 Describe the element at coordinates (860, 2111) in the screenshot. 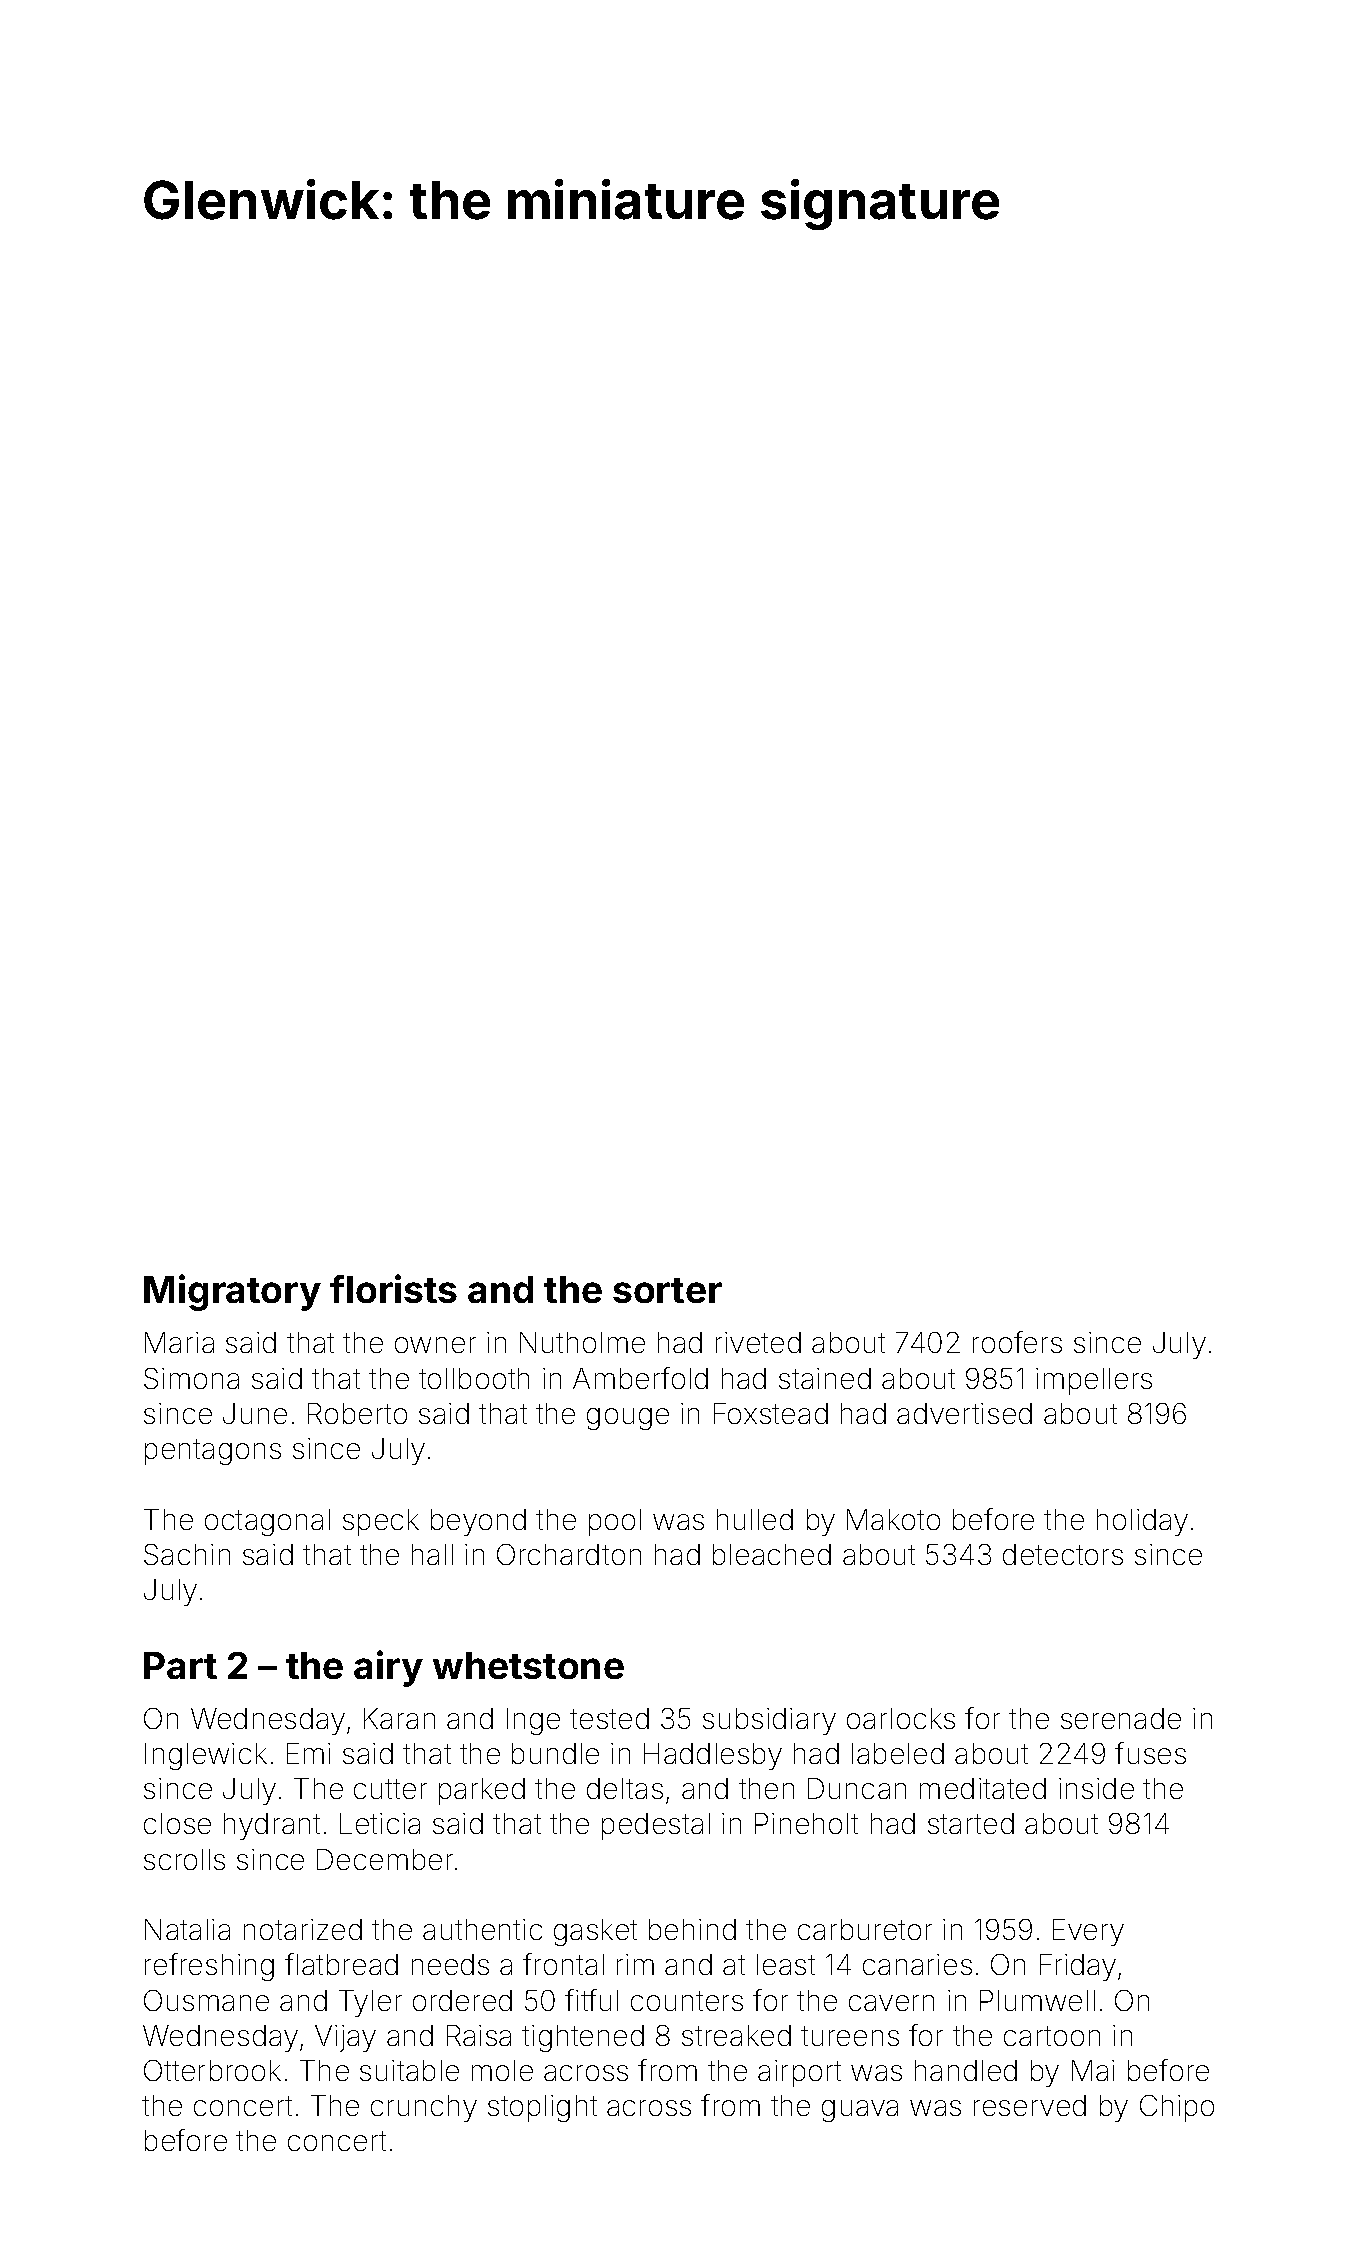

I see `guava` at that location.
